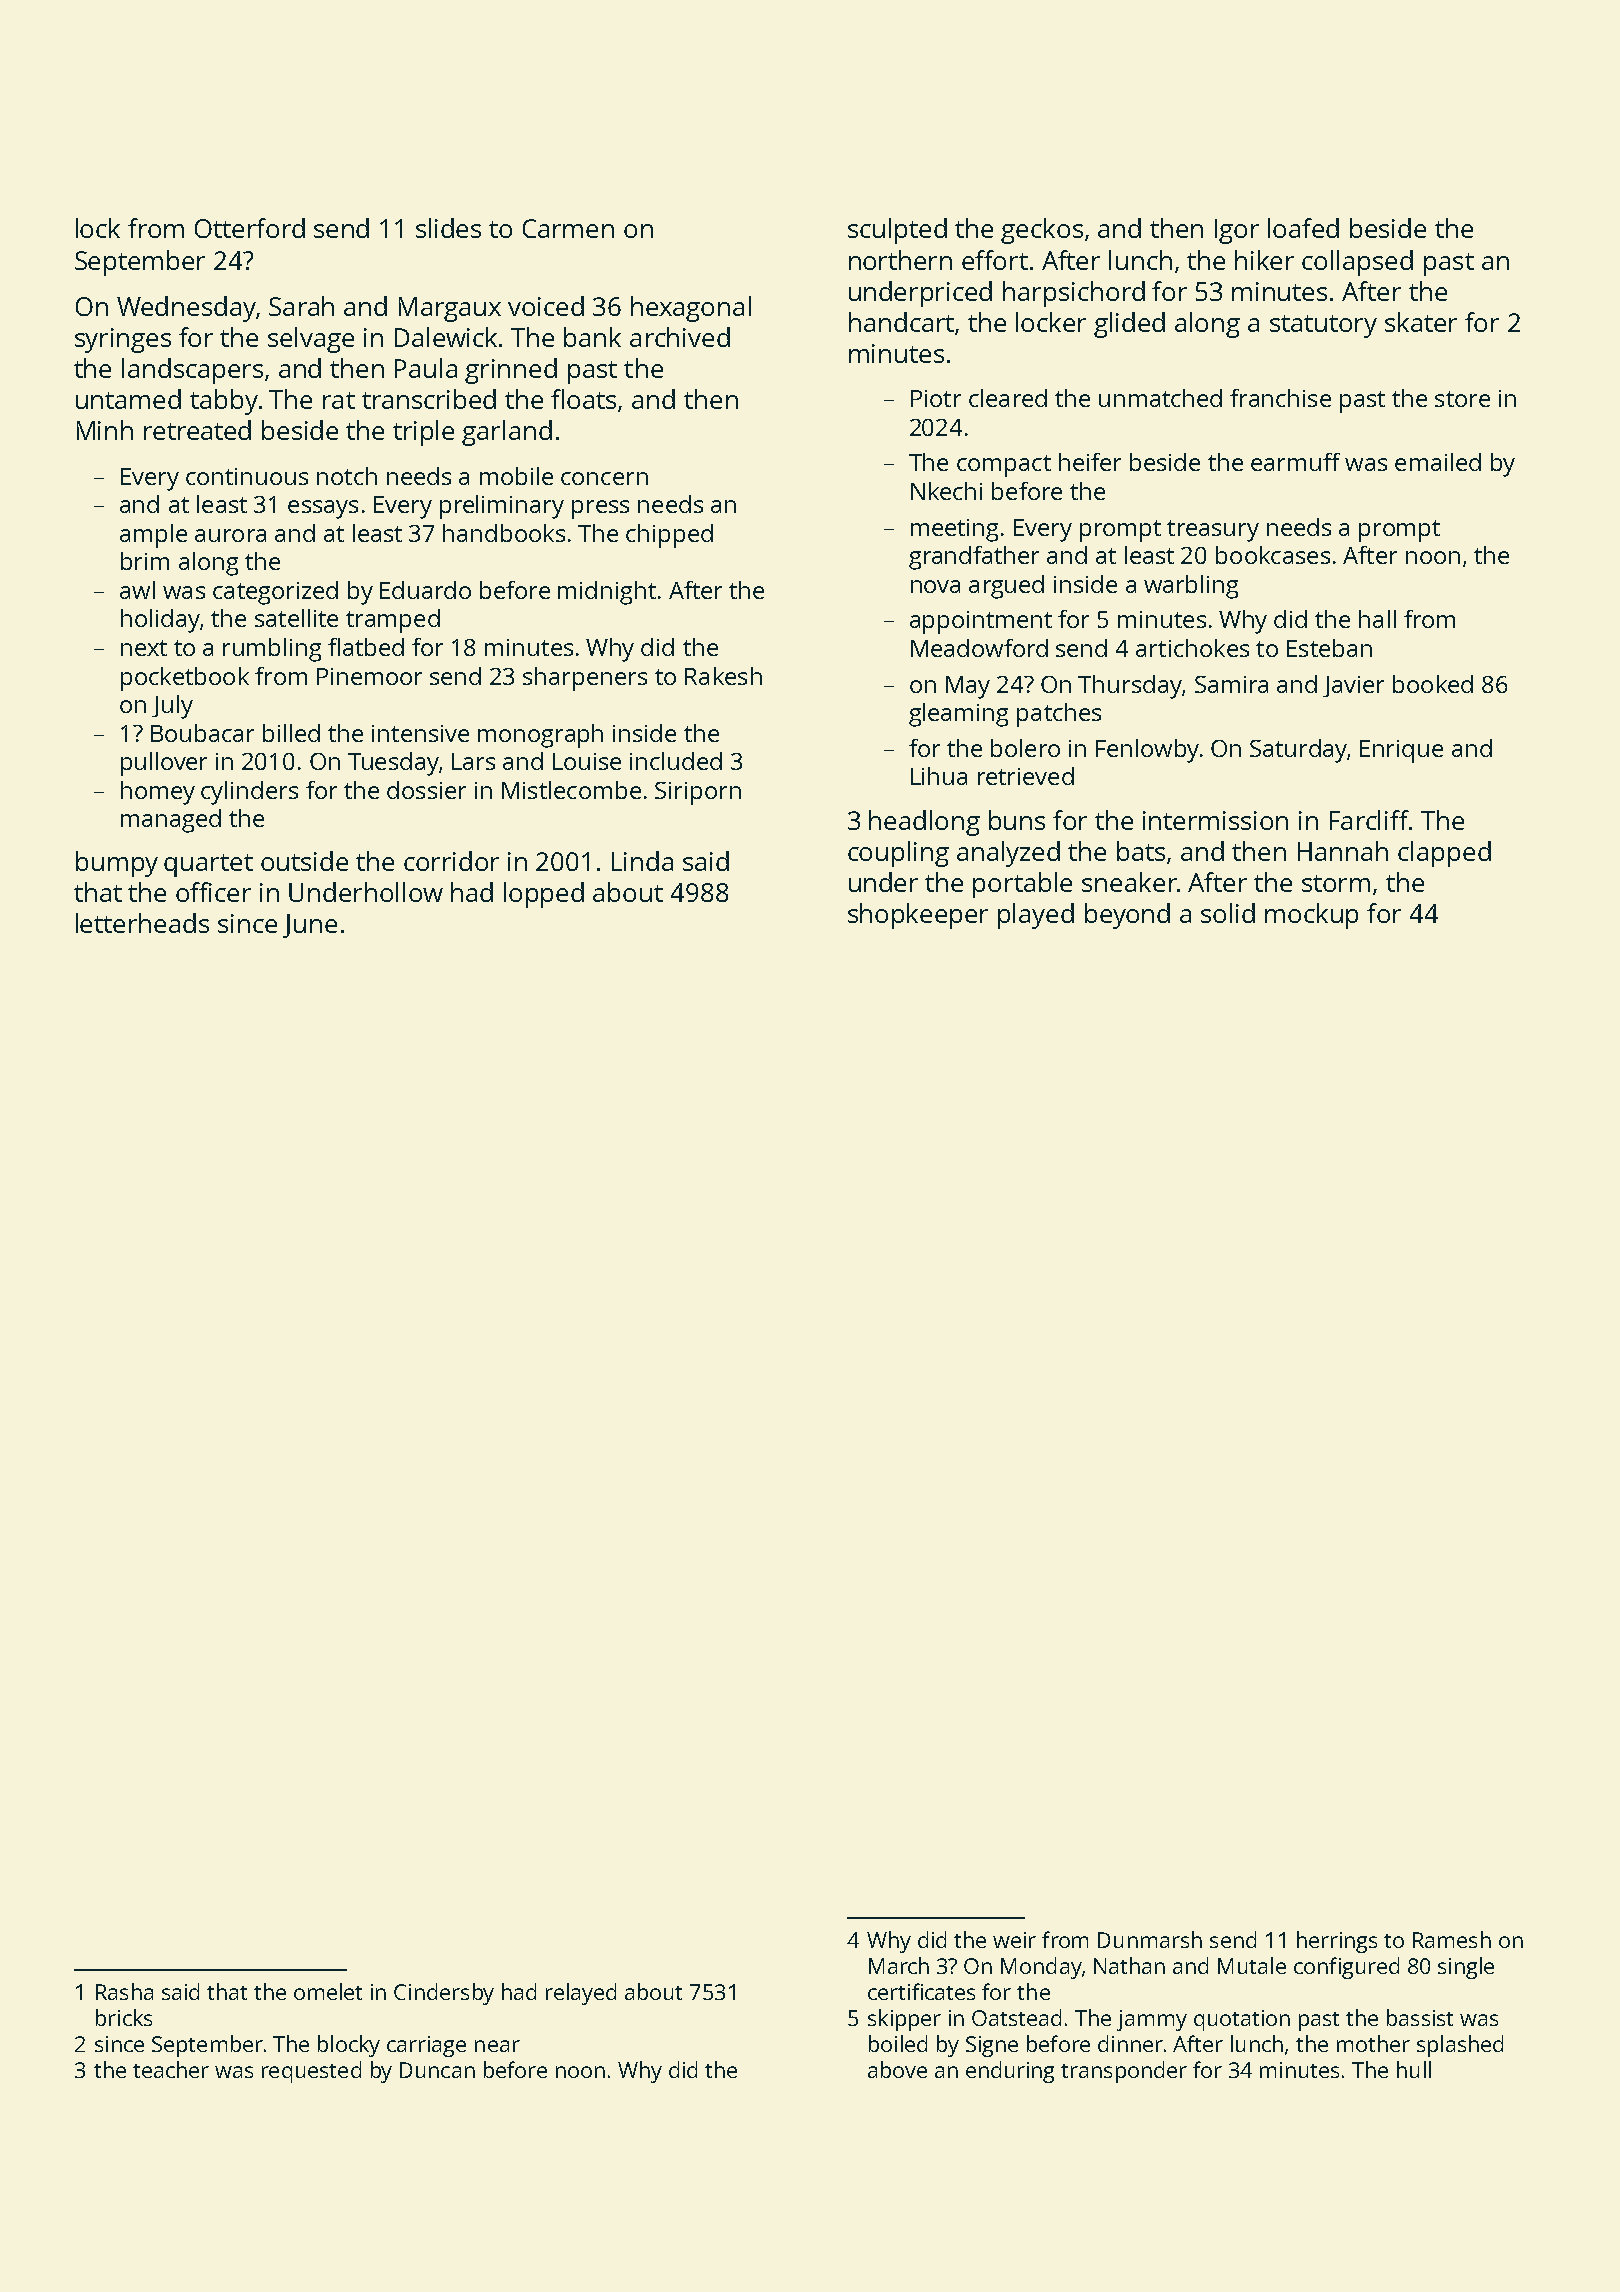 The height and width of the screenshot is (2292, 1620). I want to click on Sarah, so click(301, 306).
